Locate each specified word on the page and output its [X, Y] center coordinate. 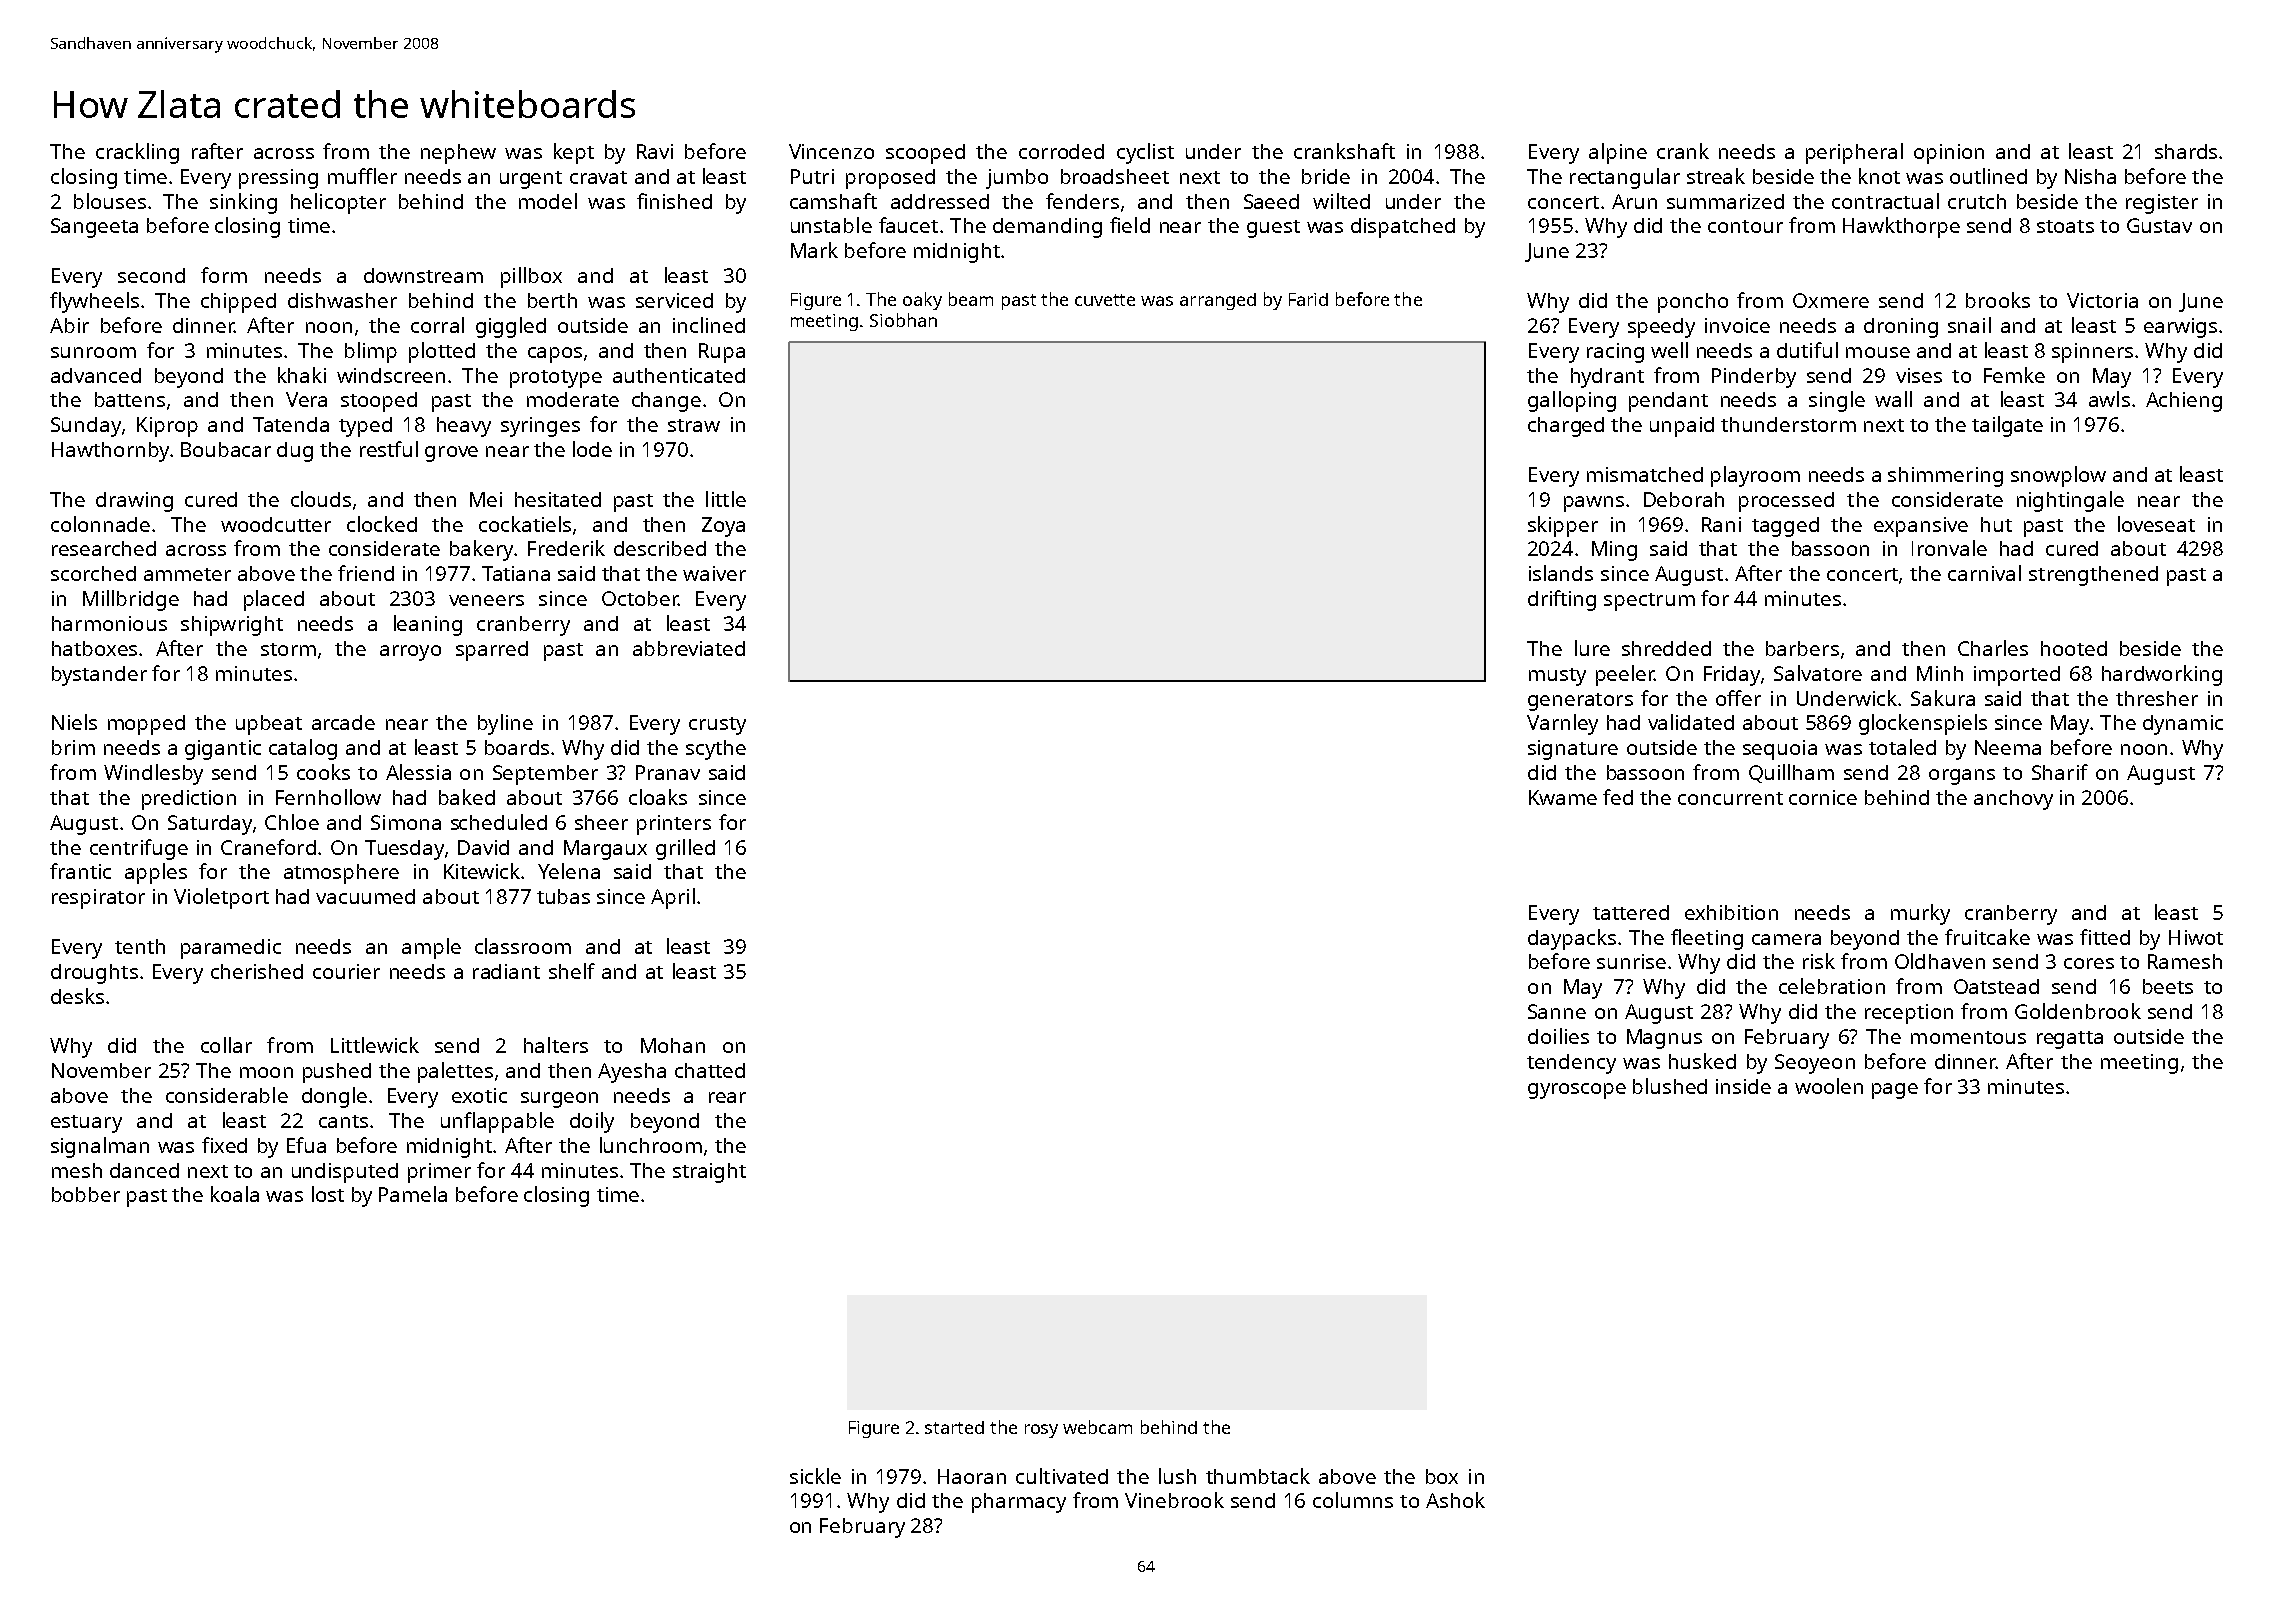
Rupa [722, 353]
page [1895, 1091]
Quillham [1791, 773]
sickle [815, 1476]
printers [674, 825]
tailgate [2007, 426]
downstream [423, 275]
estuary [86, 1124]
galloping [1572, 401]
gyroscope [1577, 1091]
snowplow [2058, 476]
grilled [685, 849]
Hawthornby [110, 452]
